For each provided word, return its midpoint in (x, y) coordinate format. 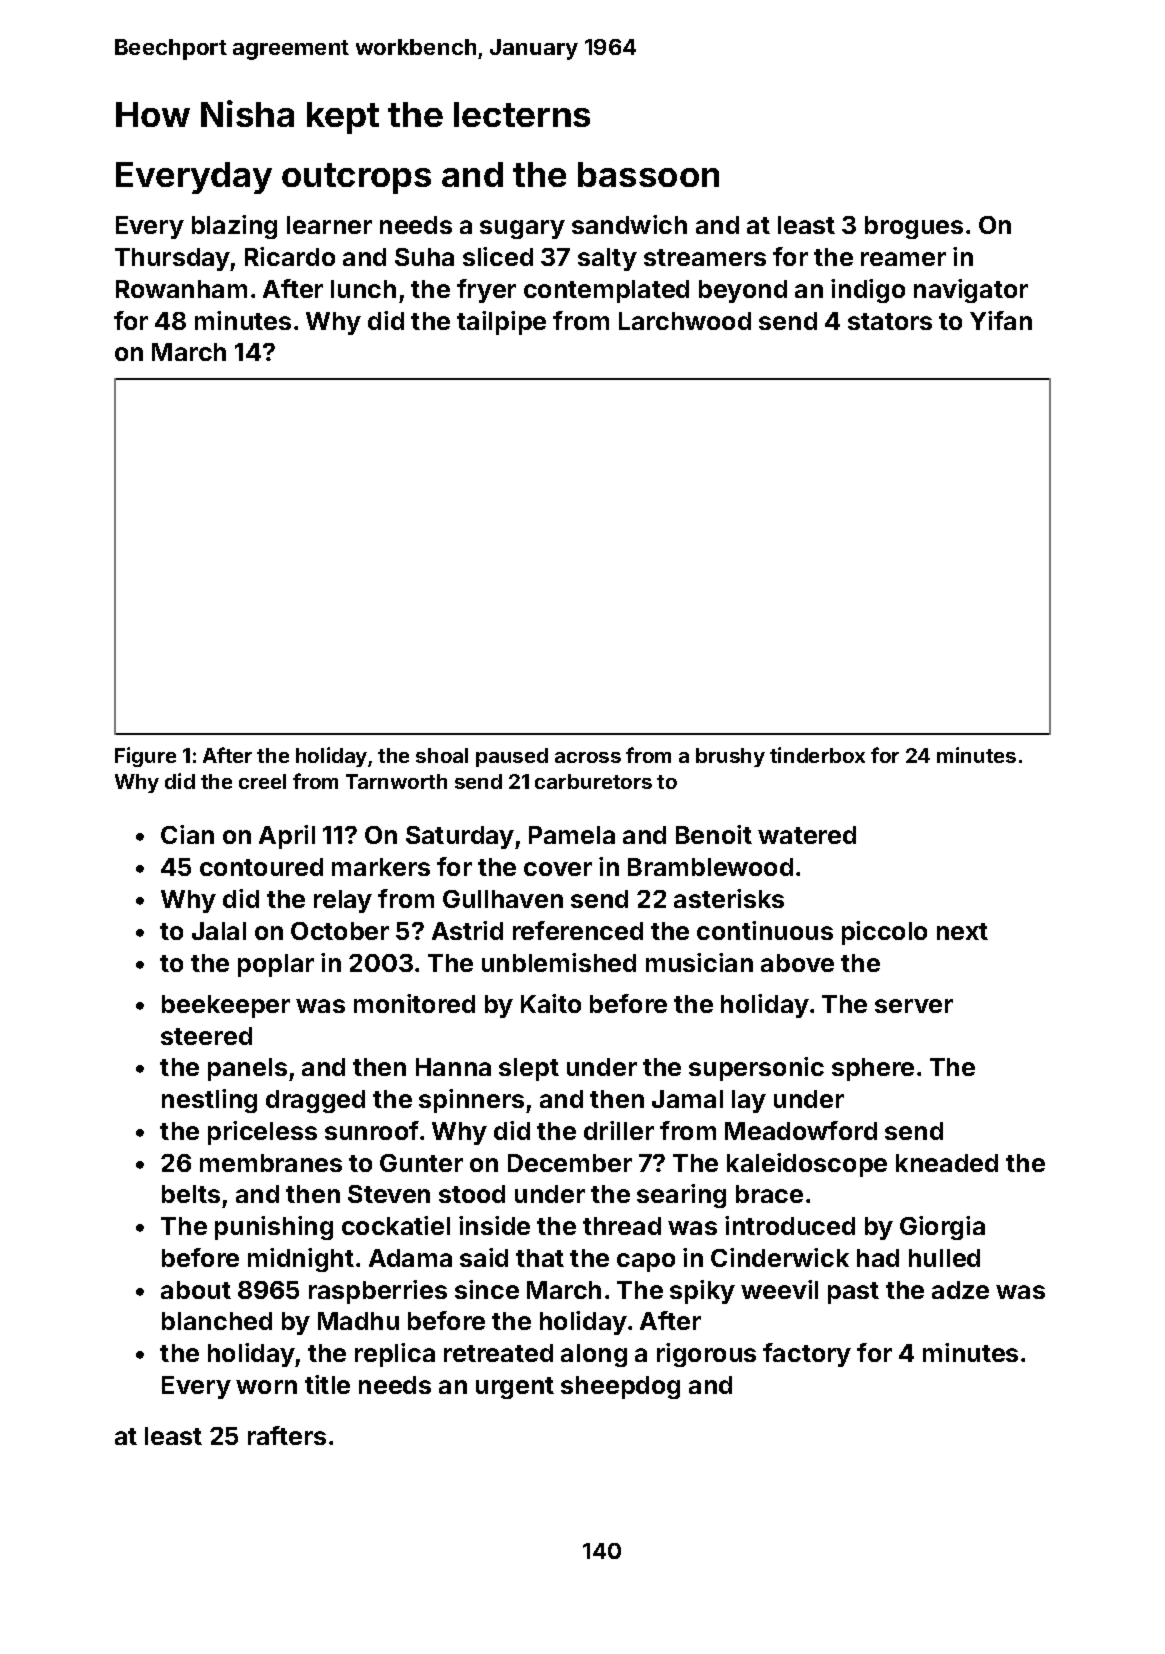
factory (807, 1355)
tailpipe (501, 323)
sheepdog (620, 1387)
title (327, 1384)
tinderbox (817, 755)
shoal (442, 755)
